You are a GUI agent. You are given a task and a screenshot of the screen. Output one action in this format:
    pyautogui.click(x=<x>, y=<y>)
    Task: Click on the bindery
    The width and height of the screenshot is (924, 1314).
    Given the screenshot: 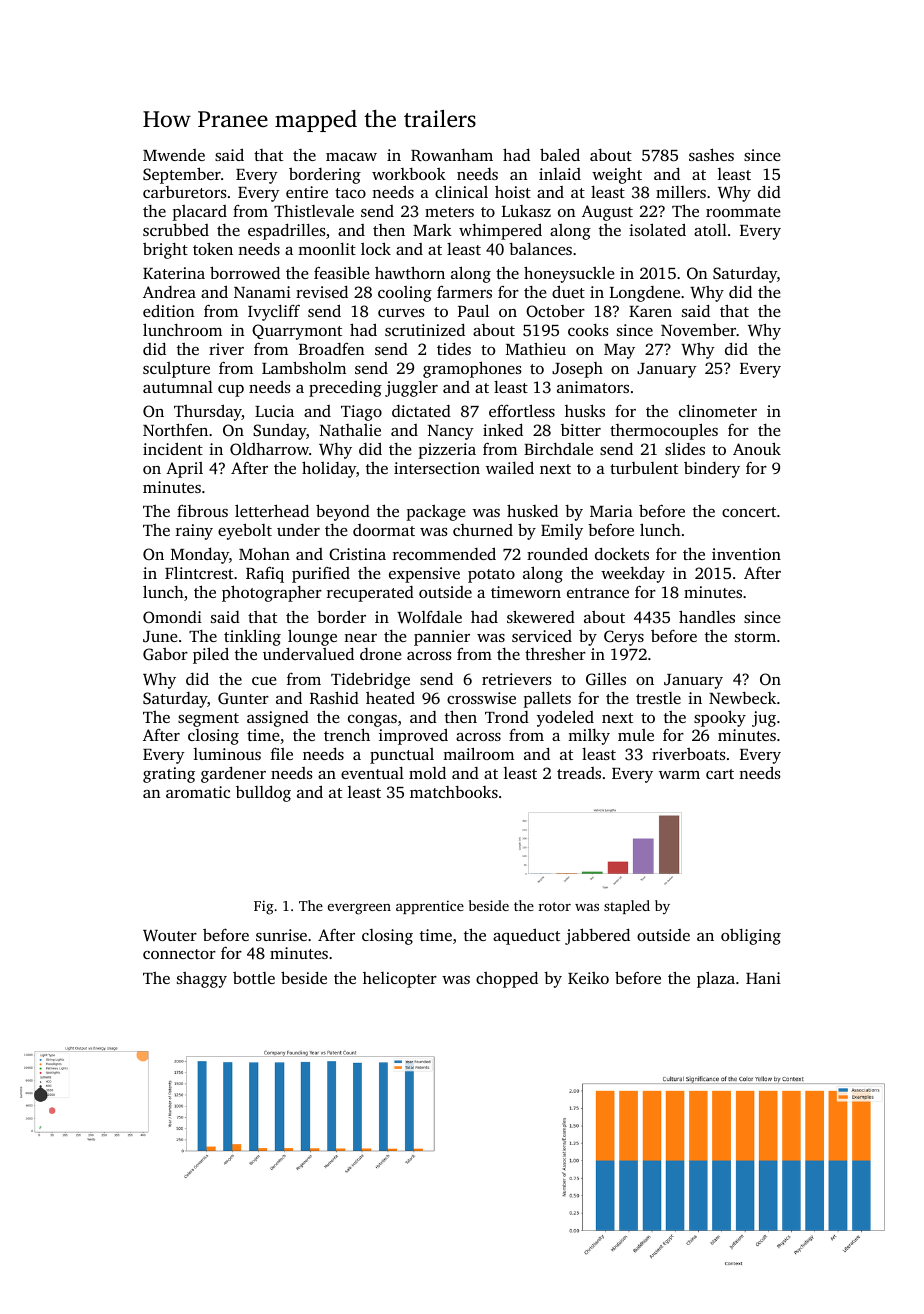 What is the action you would take?
    pyautogui.click(x=712, y=470)
